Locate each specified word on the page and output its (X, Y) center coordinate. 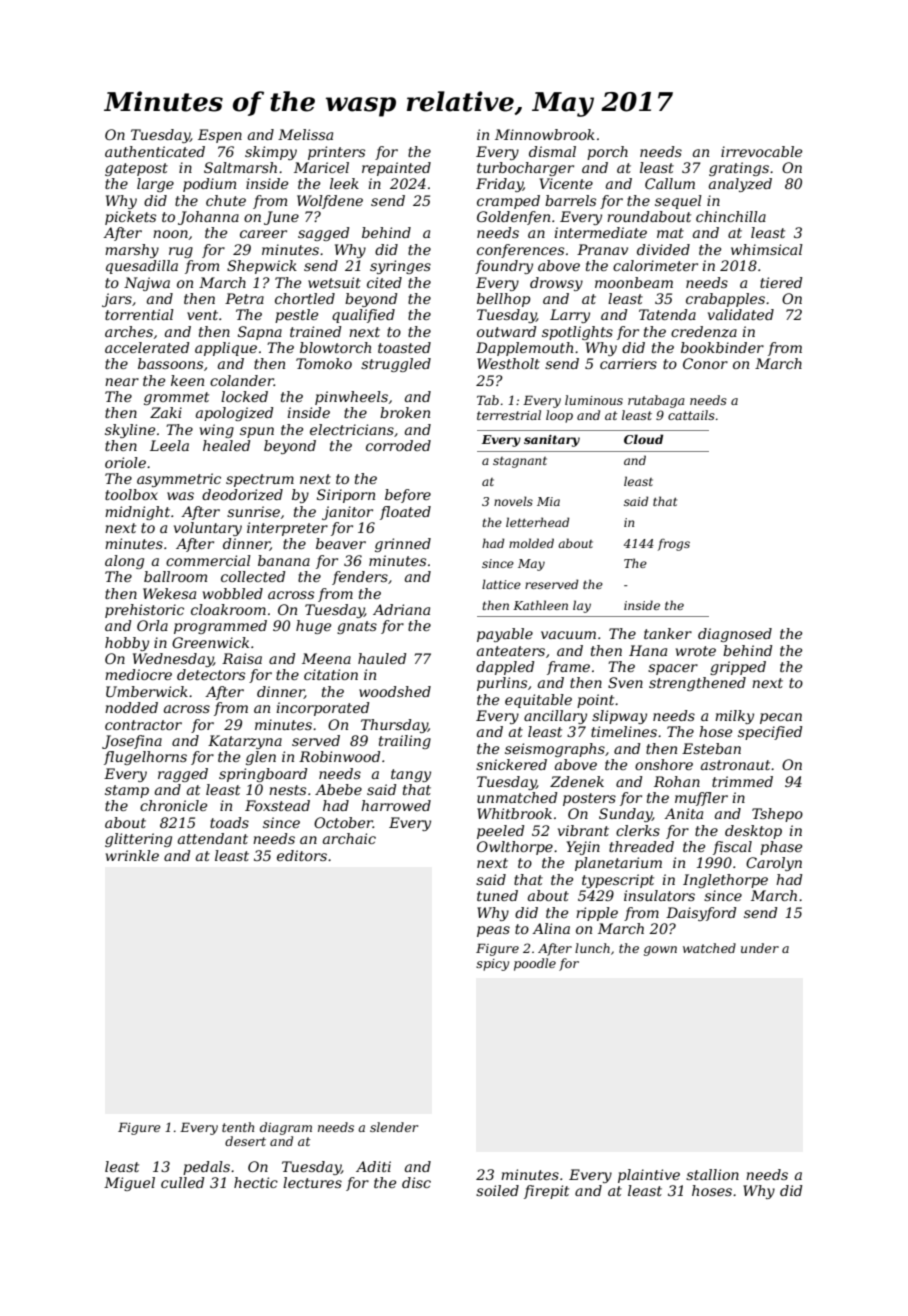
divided (663, 249)
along (124, 562)
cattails (691, 415)
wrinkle (132, 855)
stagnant (520, 462)
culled (182, 1182)
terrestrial (509, 415)
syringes (400, 267)
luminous (594, 400)
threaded (641, 846)
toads (229, 822)
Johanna (208, 218)
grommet (176, 398)
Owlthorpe (515, 848)
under (760, 948)
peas (493, 931)
